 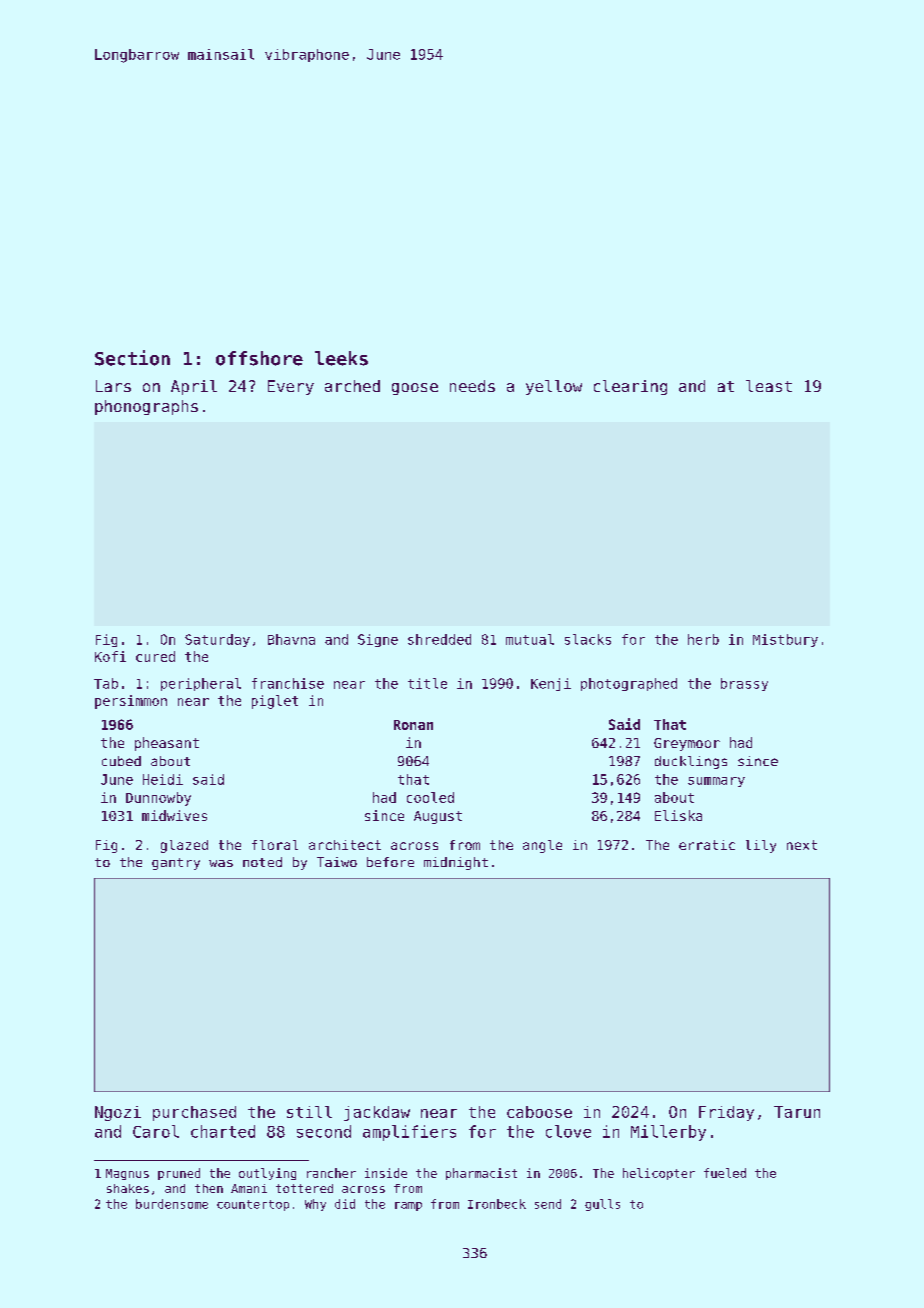 What do you see at coordinates (184, 846) in the screenshot?
I see `glazed` at bounding box center [184, 846].
